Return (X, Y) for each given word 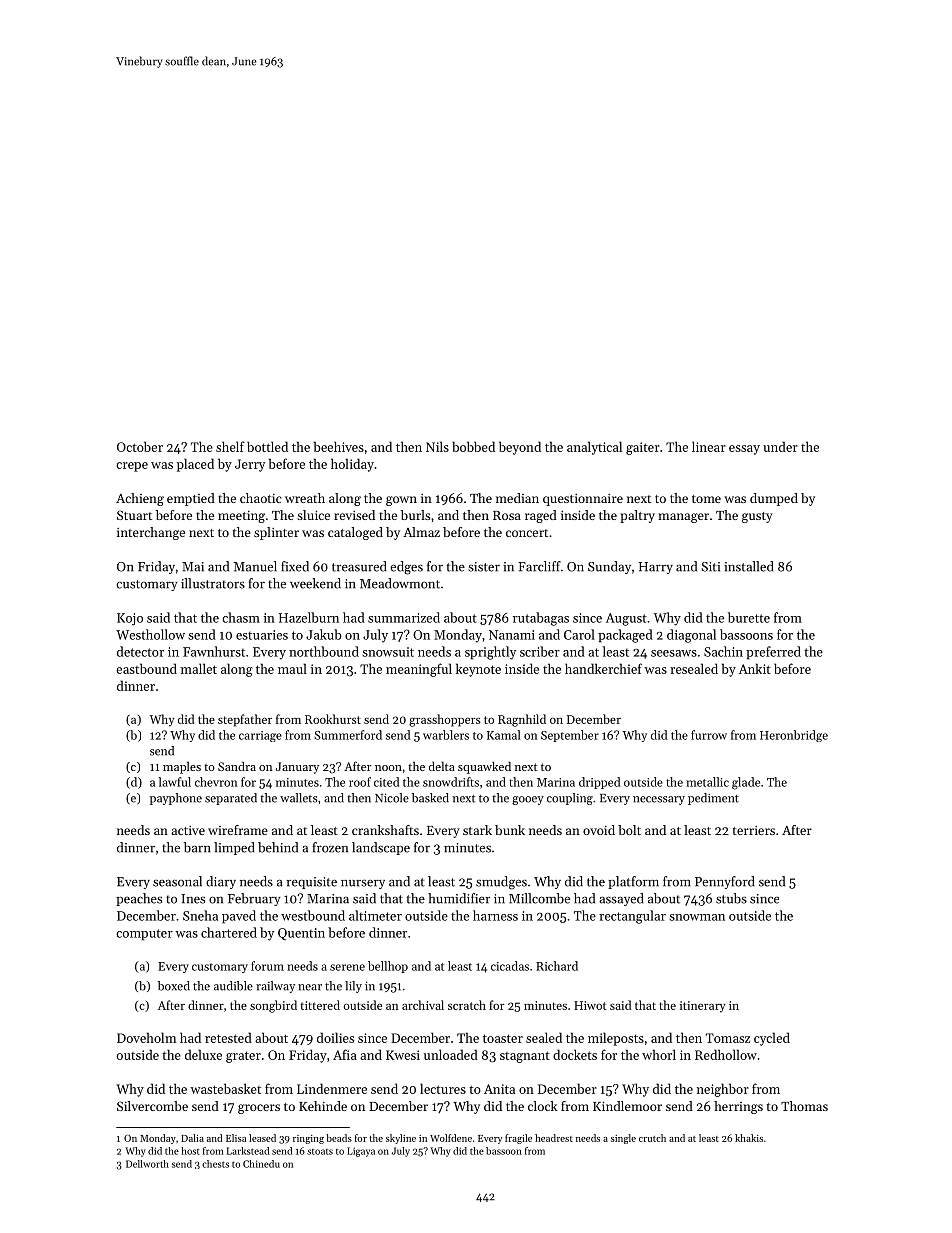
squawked (484, 767)
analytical (594, 448)
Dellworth (147, 1164)
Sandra (237, 766)
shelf (230, 446)
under (780, 446)
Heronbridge (794, 736)
